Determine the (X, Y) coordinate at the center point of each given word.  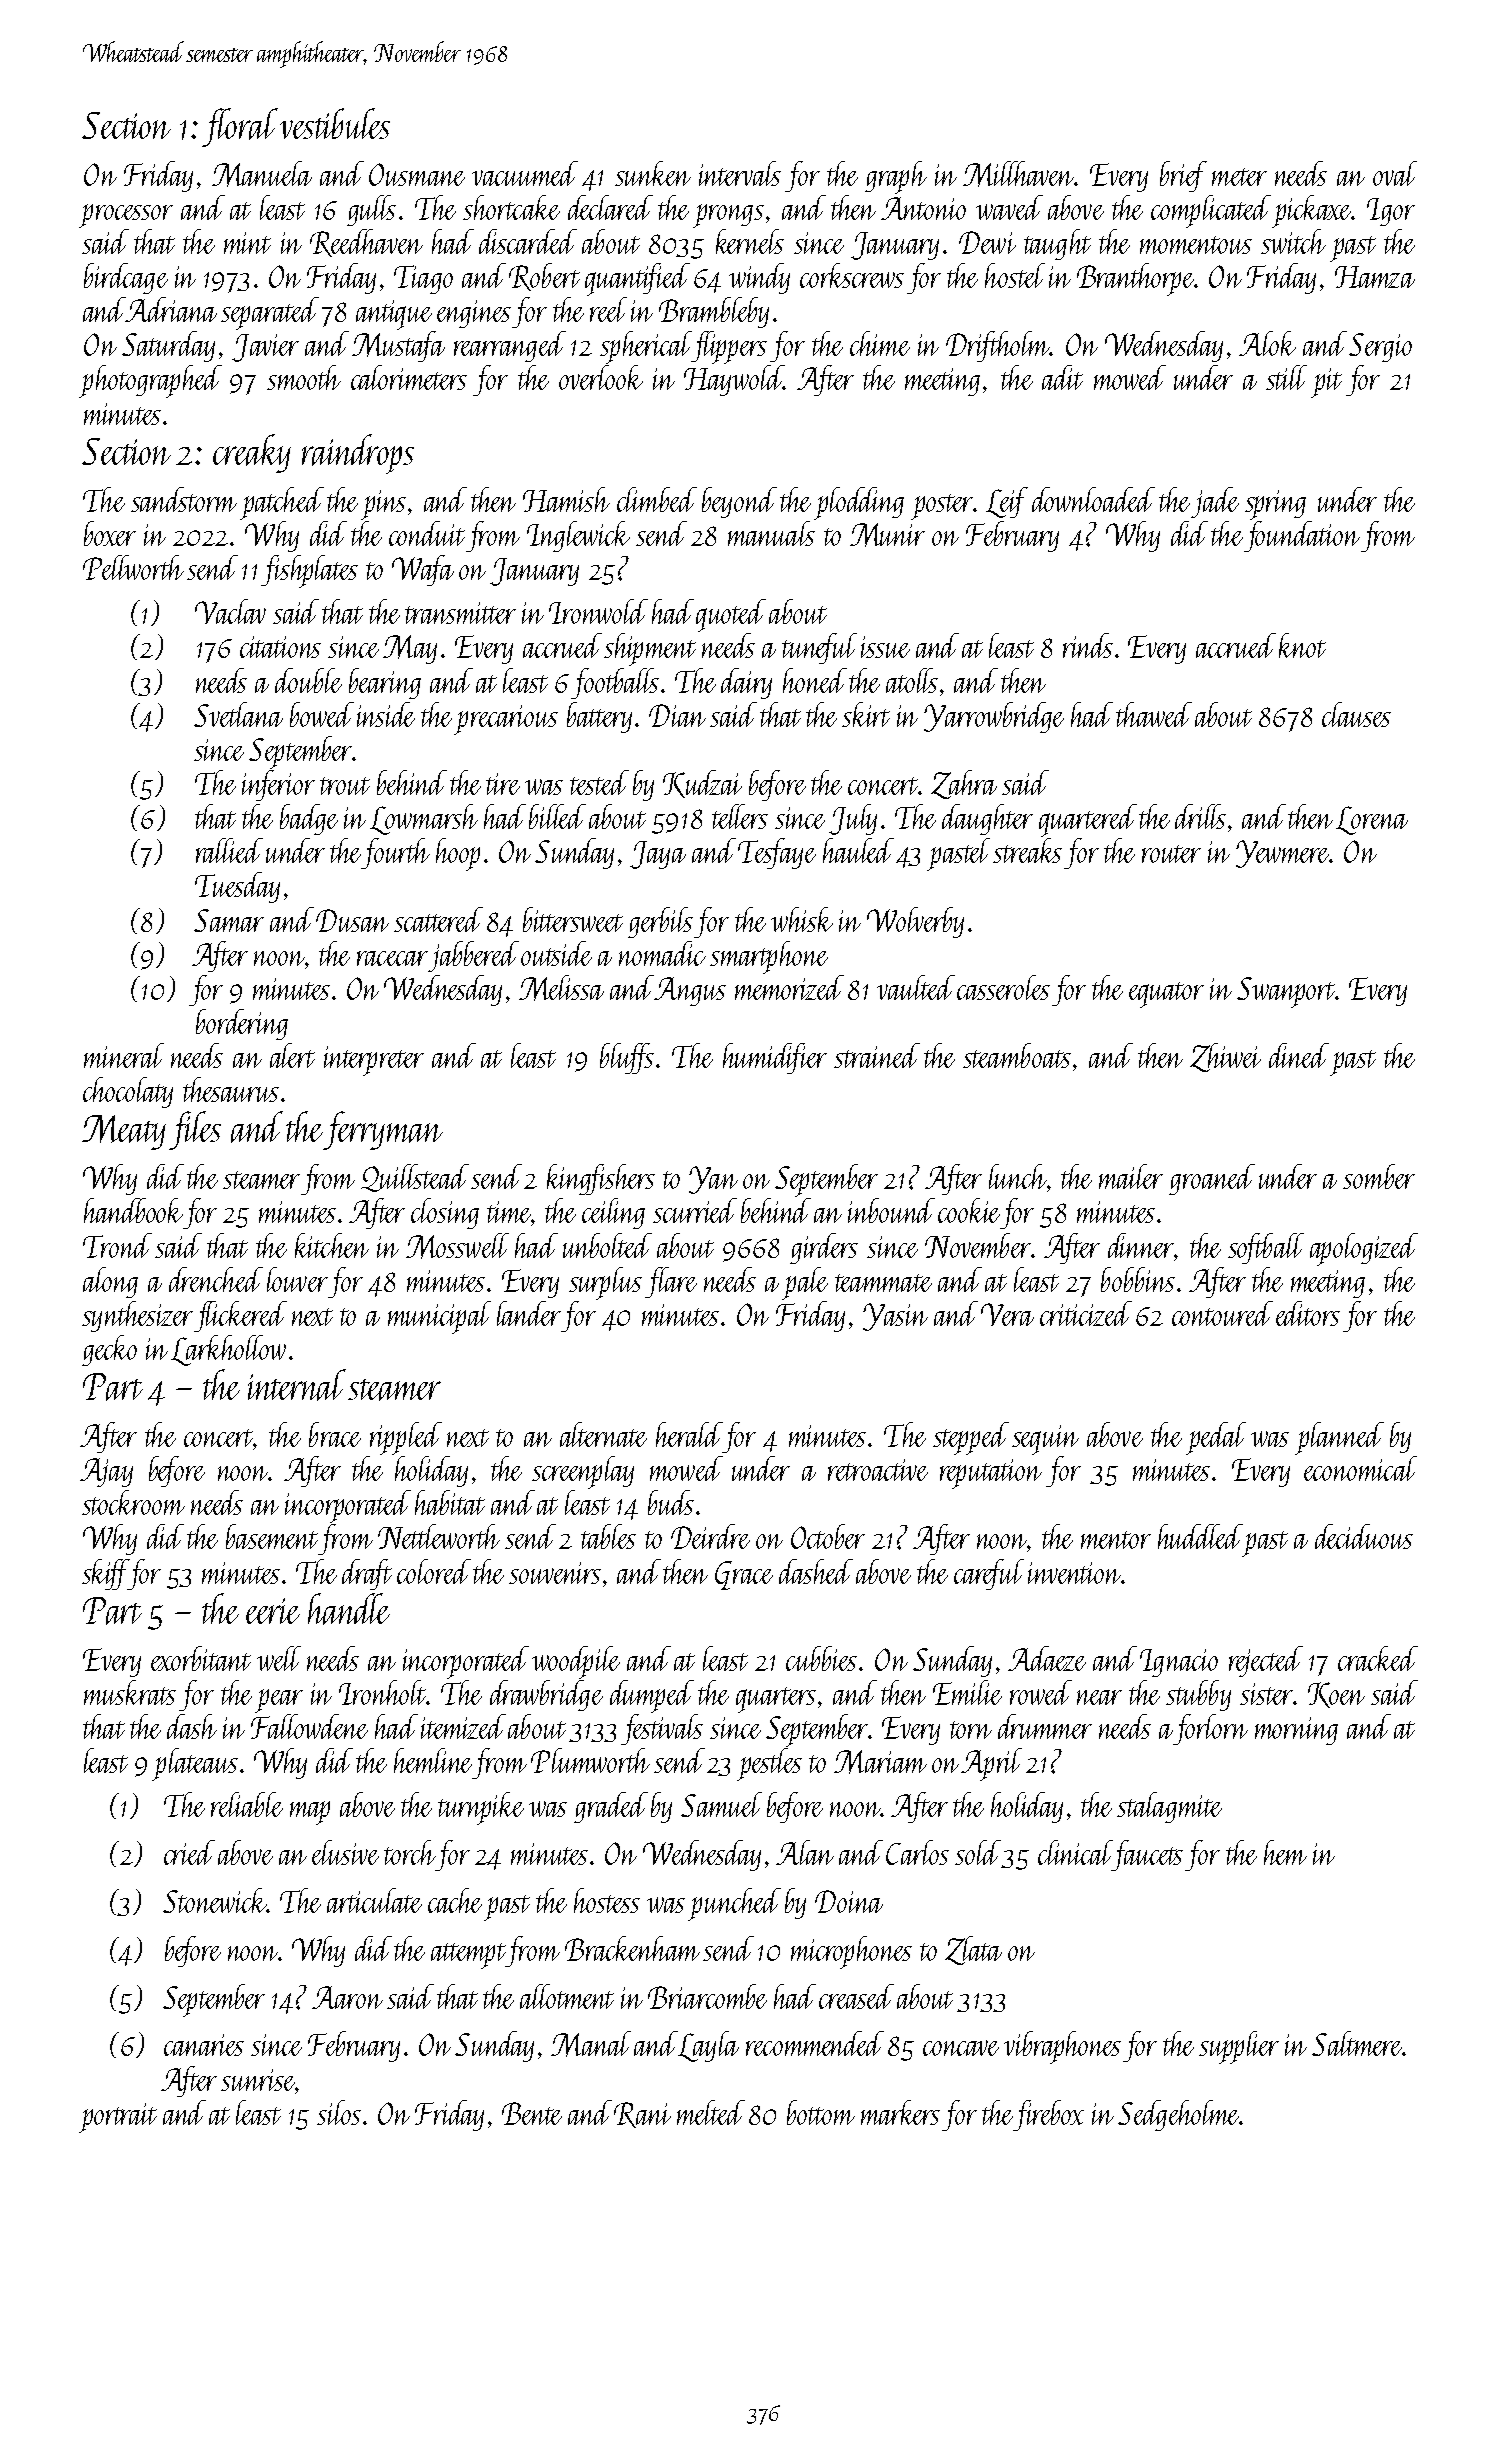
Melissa (561, 988)
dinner (1141, 1245)
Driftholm (997, 346)
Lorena (1372, 820)
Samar (229, 920)
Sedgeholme (1178, 2115)
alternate (603, 1434)
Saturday (168, 346)
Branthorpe (1135, 279)
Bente (532, 2113)
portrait (118, 2118)
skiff (106, 1574)
